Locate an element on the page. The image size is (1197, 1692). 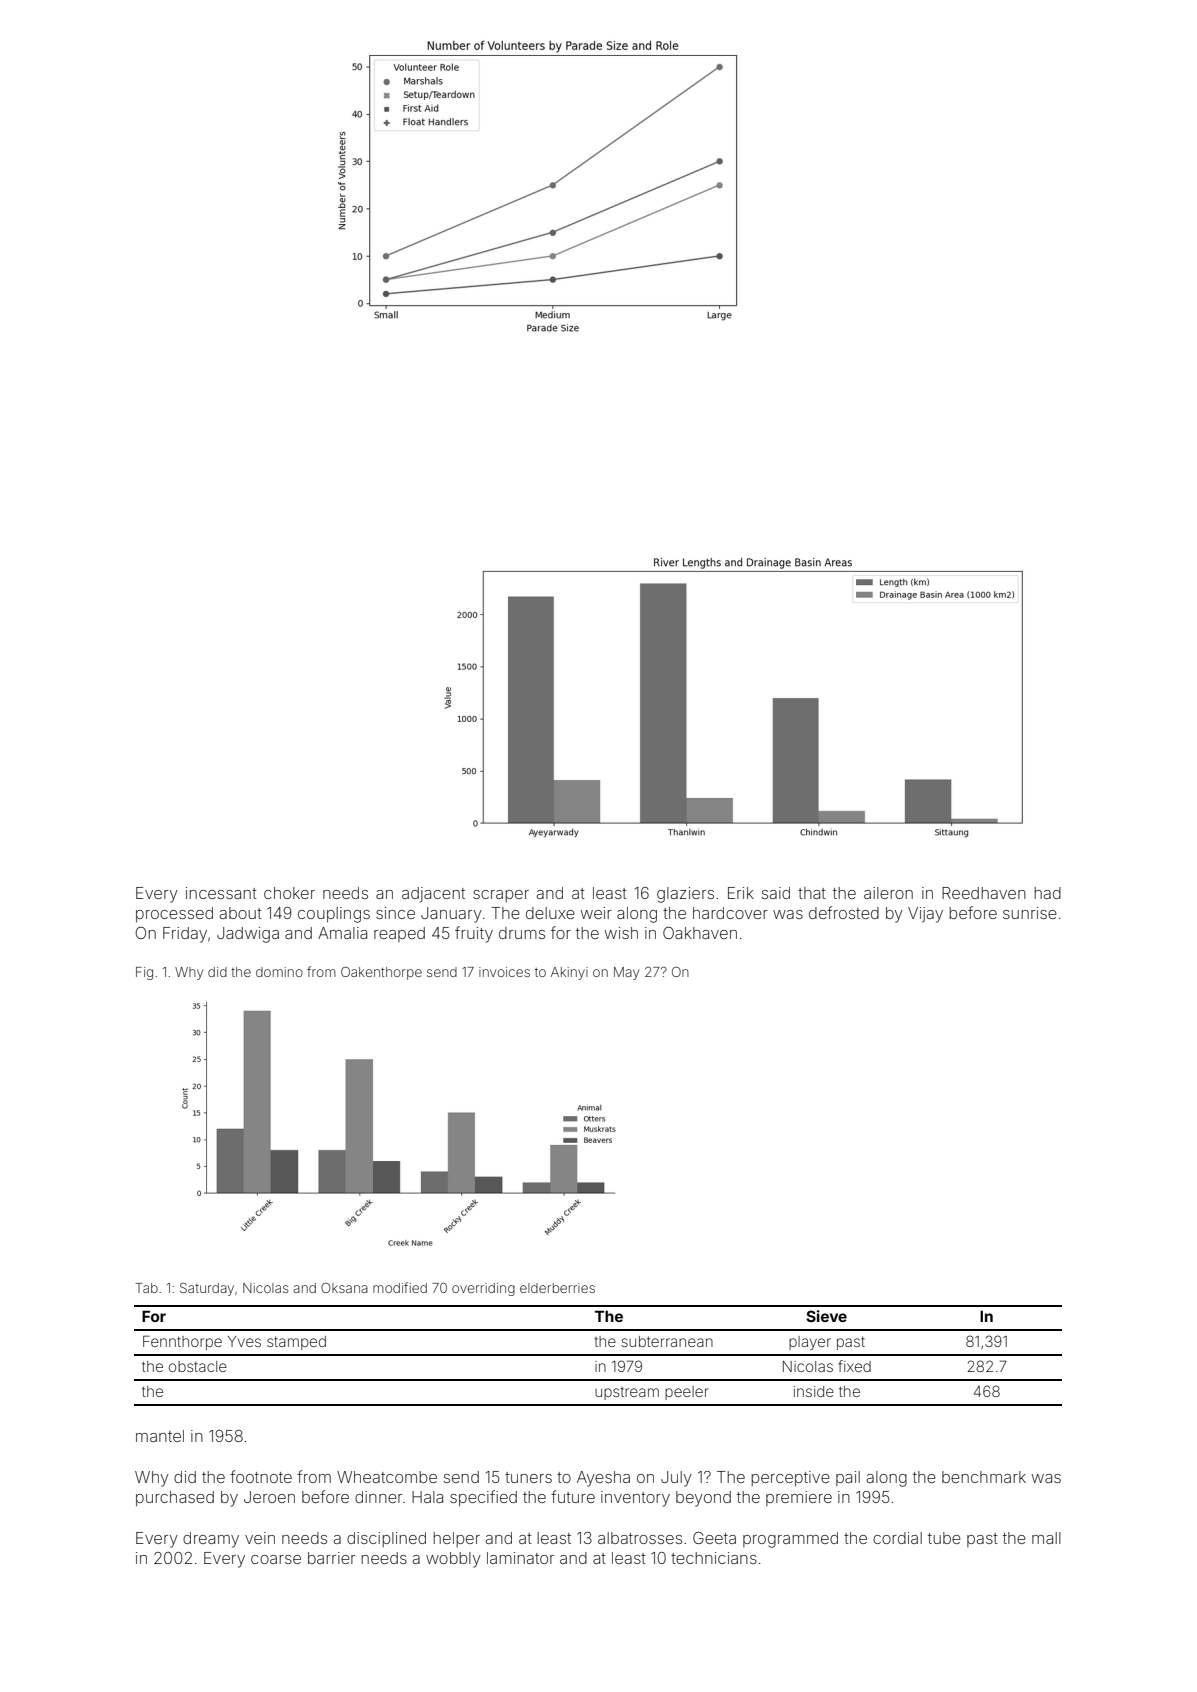
defrosted is located at coordinates (844, 912).
